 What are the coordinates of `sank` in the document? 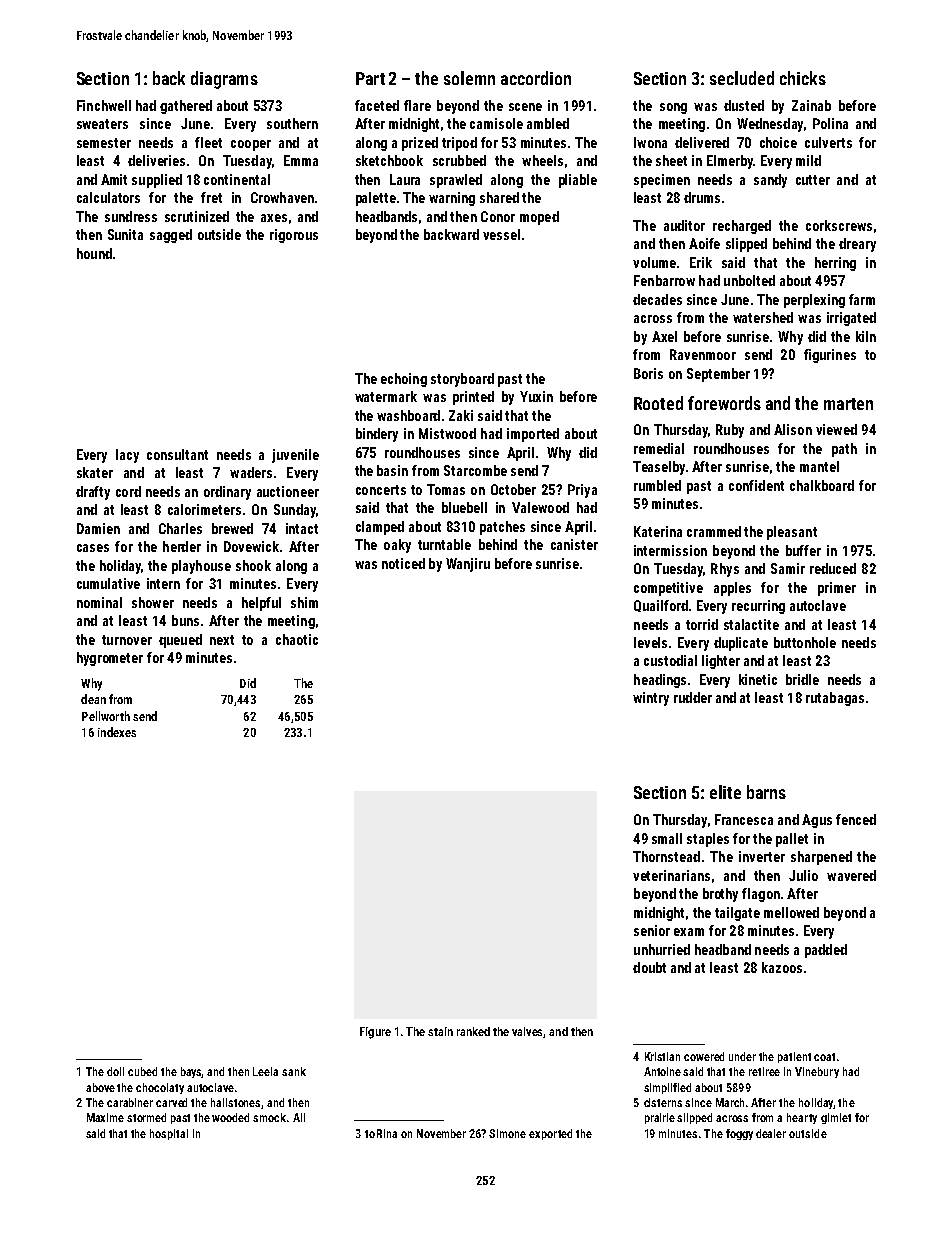 It's located at (294, 1071).
